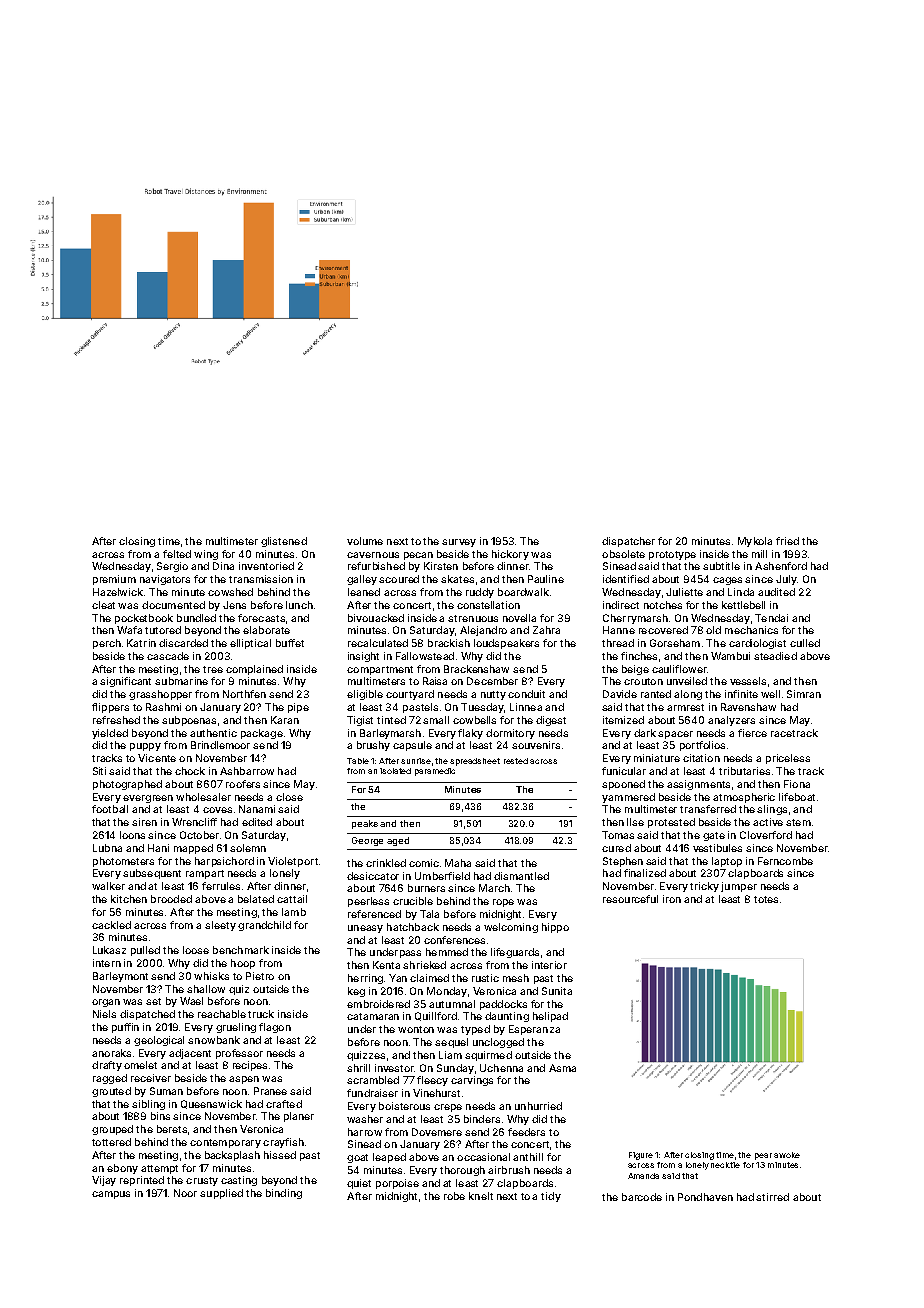  I want to click on helipad, so click(550, 1017).
